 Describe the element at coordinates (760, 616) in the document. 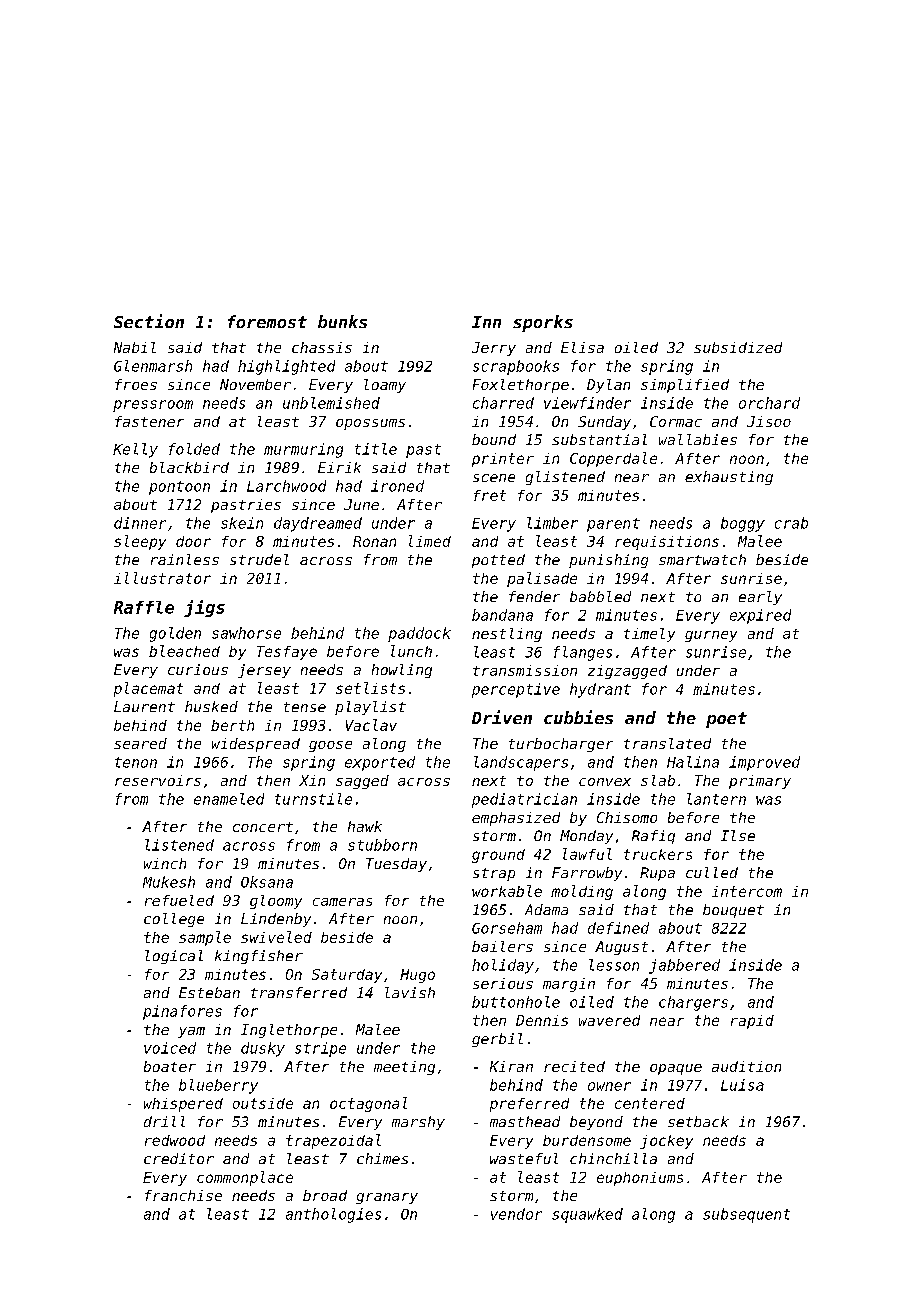

I see `expired` at that location.
